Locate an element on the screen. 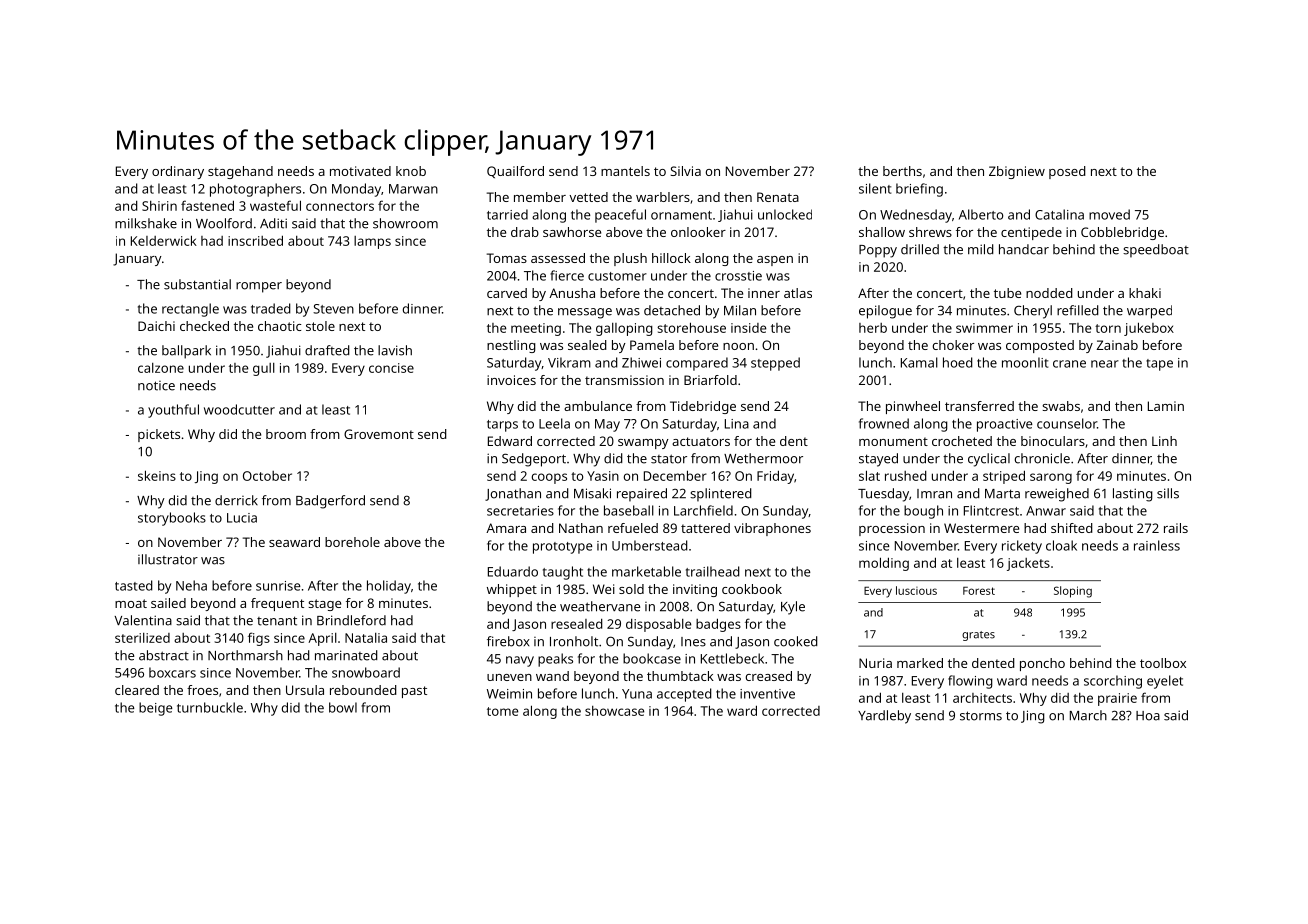 The height and width of the screenshot is (924, 1308). Yasin is located at coordinates (603, 476).
